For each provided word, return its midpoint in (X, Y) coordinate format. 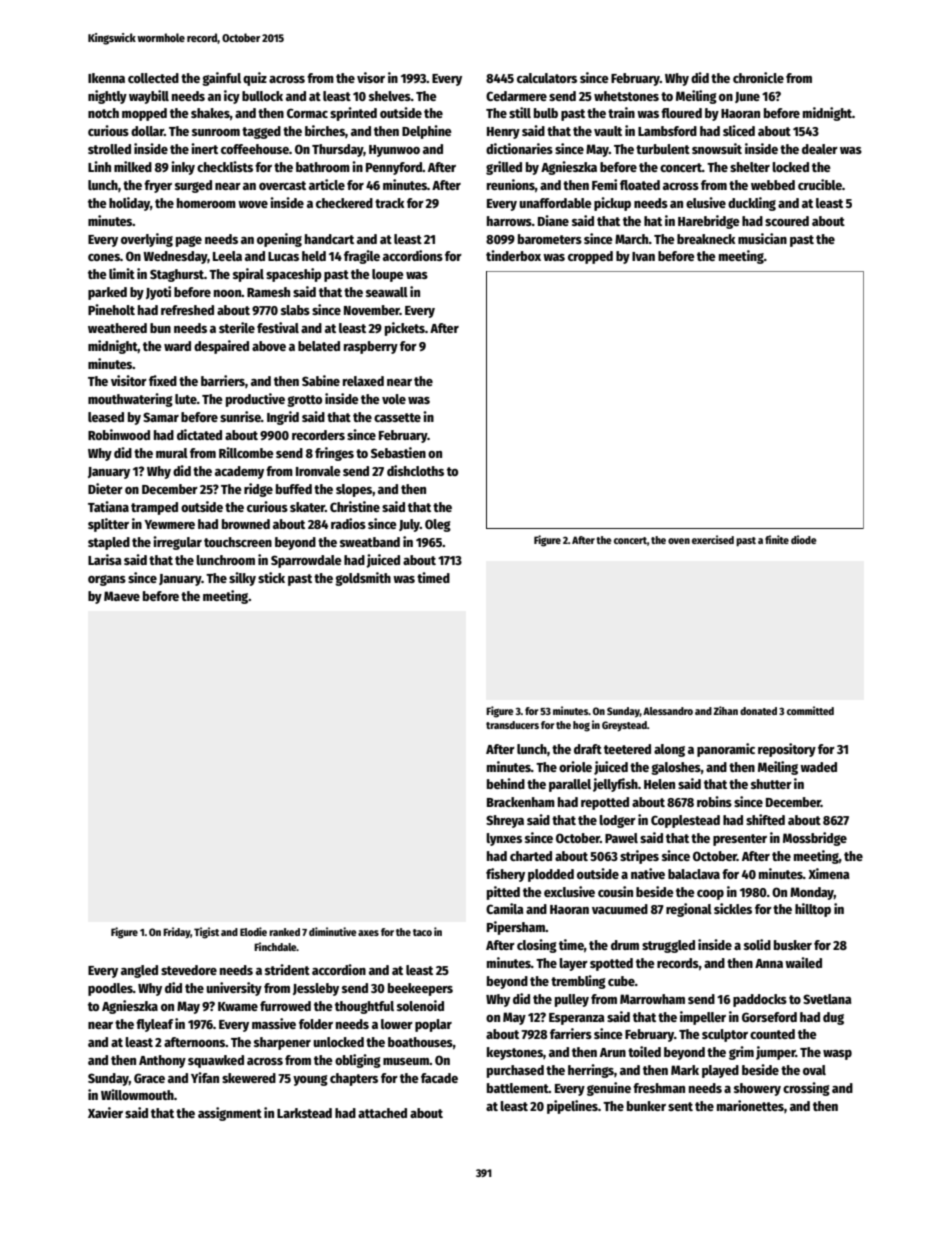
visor (371, 77)
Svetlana (827, 999)
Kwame (238, 1006)
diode (804, 539)
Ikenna (106, 78)
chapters (354, 1079)
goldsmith (363, 579)
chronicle (758, 77)
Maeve (122, 596)
